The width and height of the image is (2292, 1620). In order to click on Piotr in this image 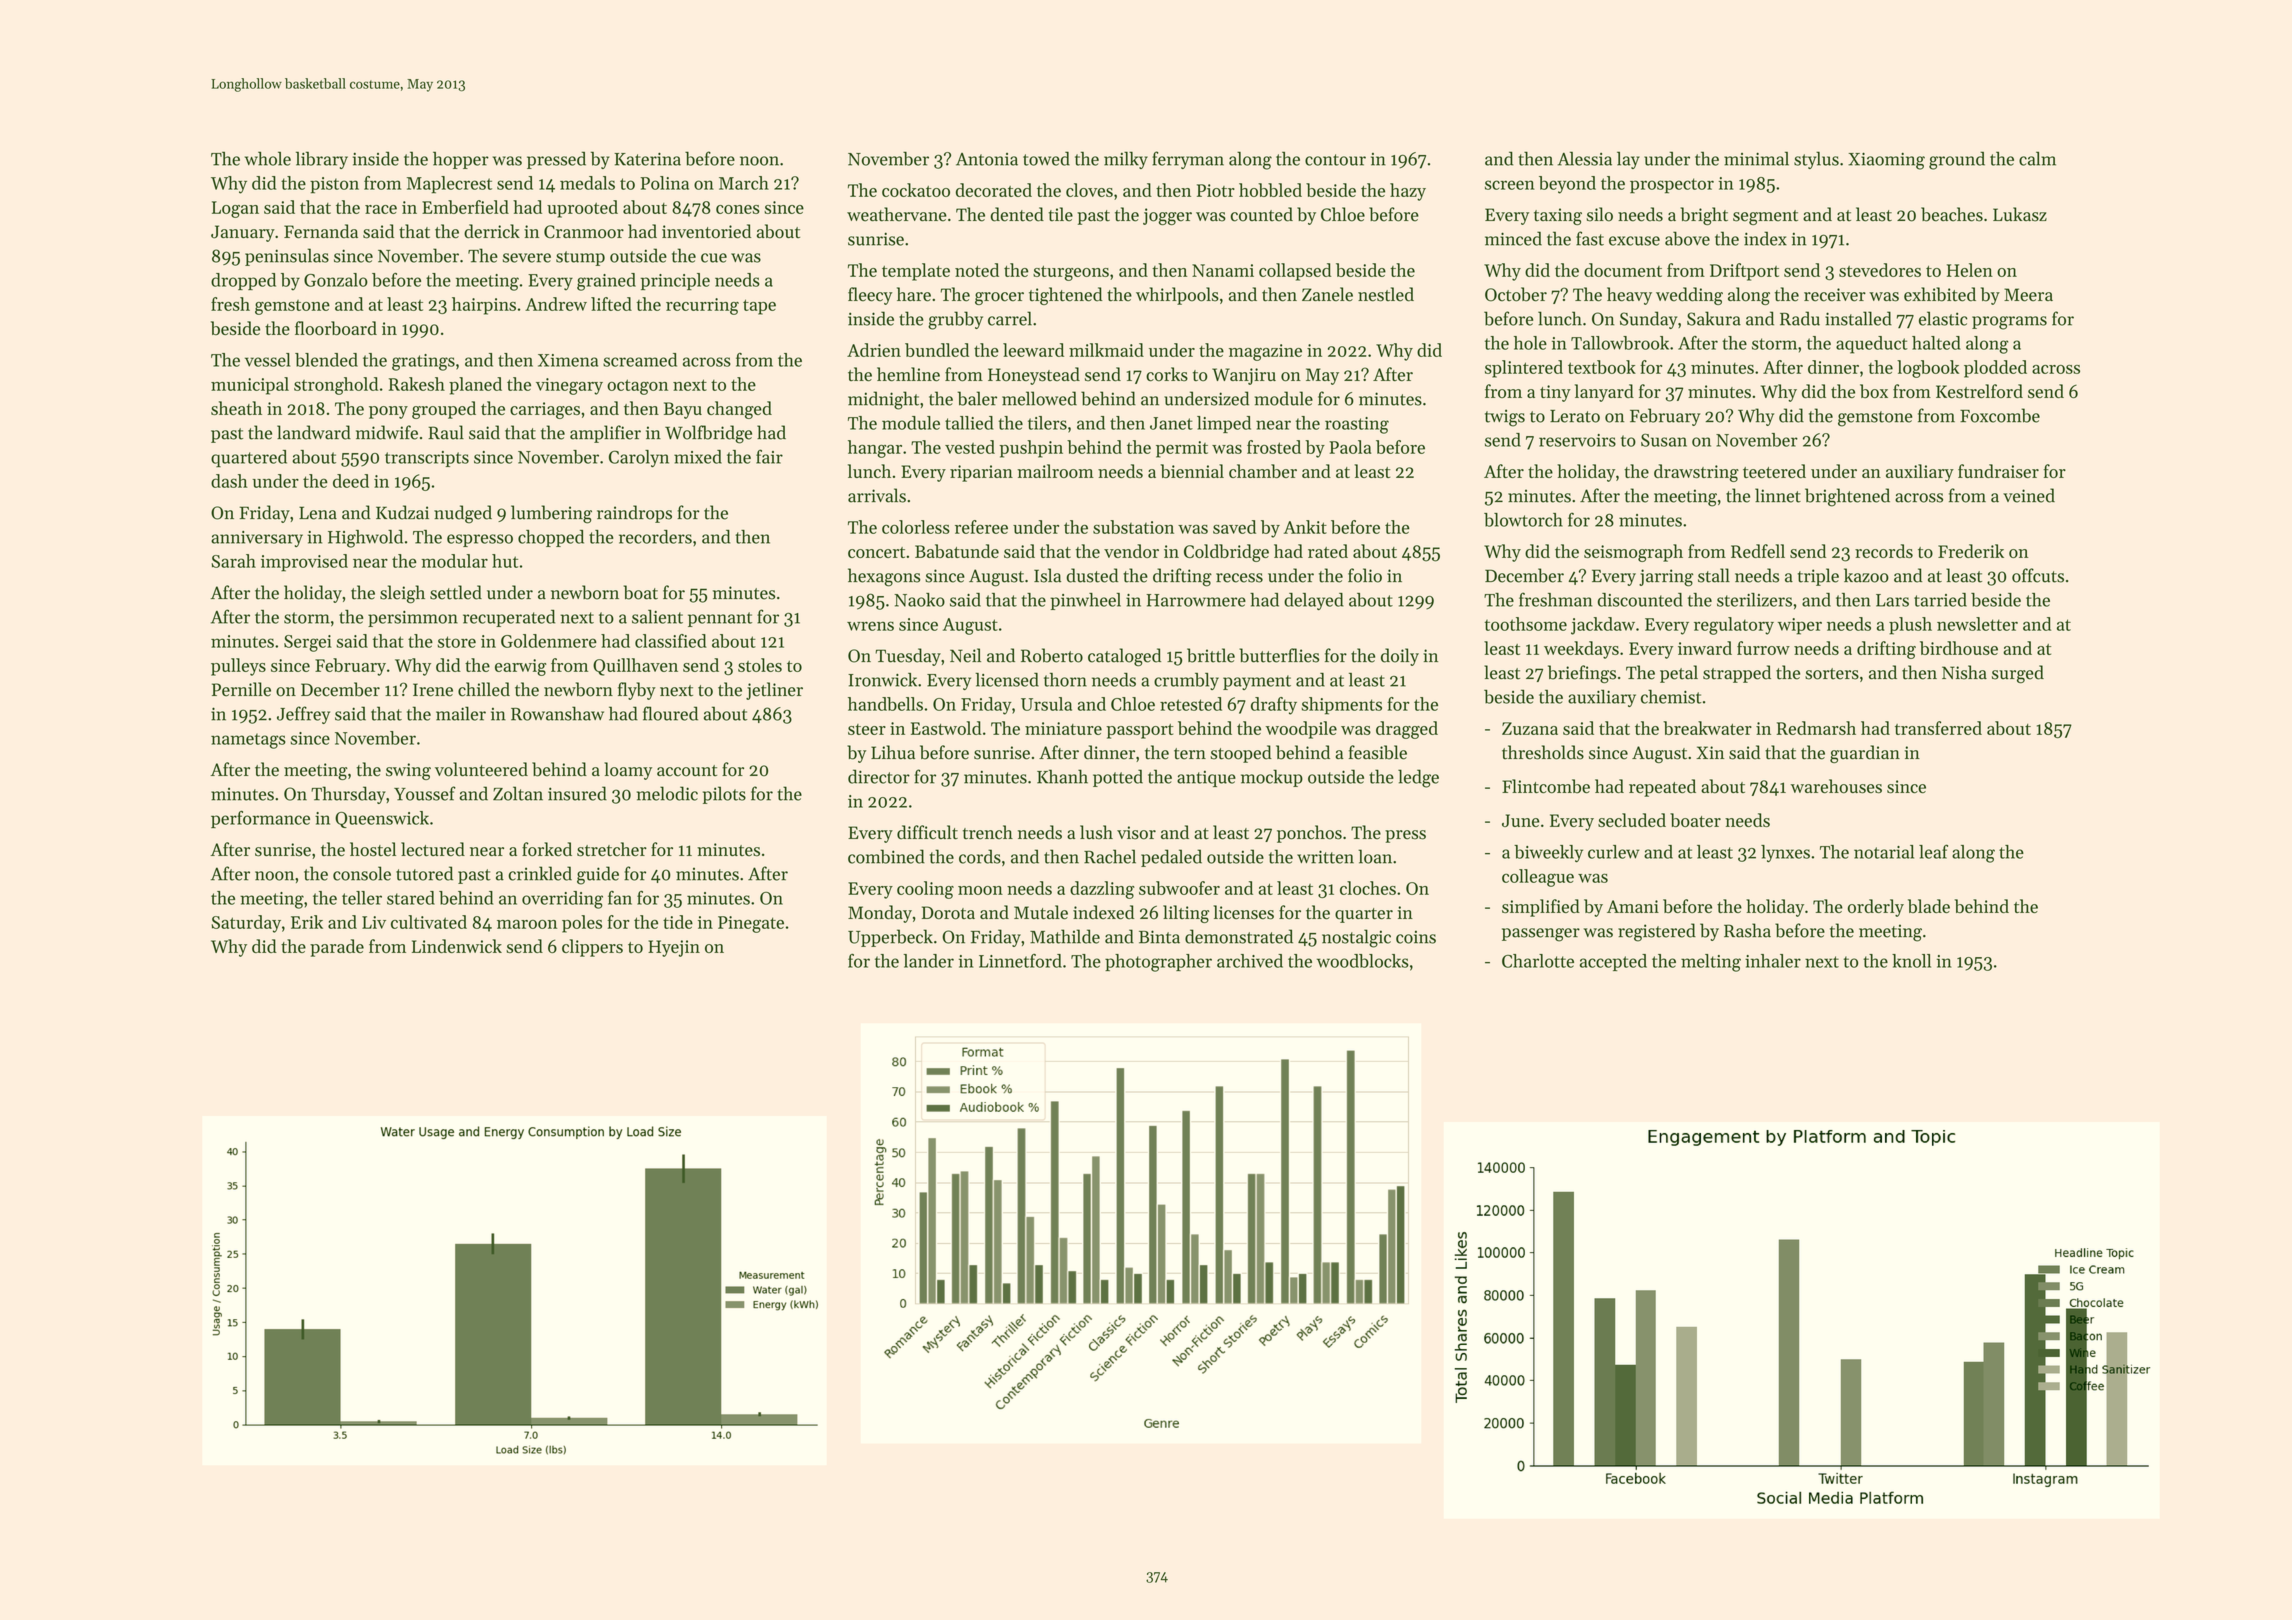, I will do `click(1216, 190)`.
